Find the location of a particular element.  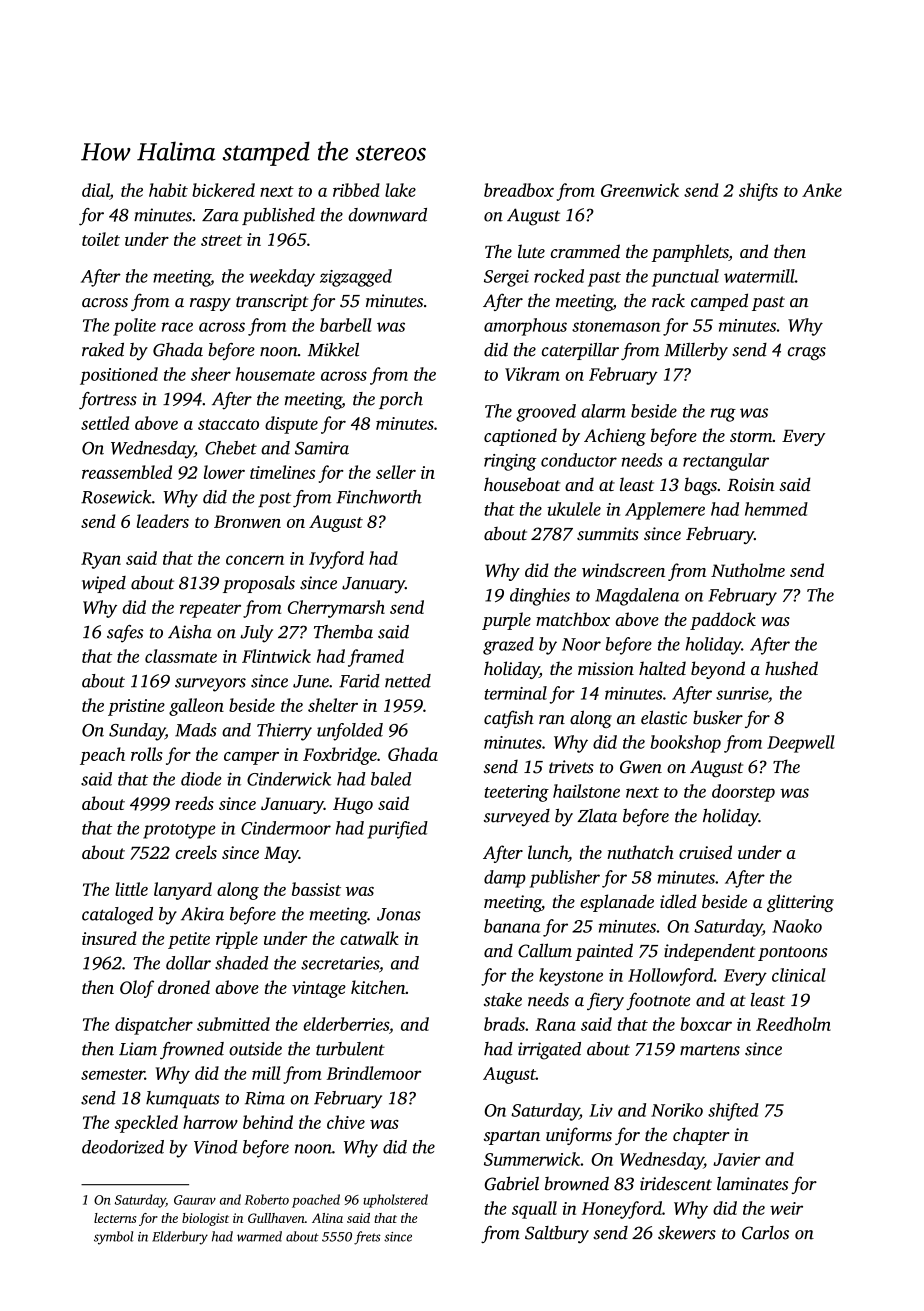

Hugo is located at coordinates (353, 805).
